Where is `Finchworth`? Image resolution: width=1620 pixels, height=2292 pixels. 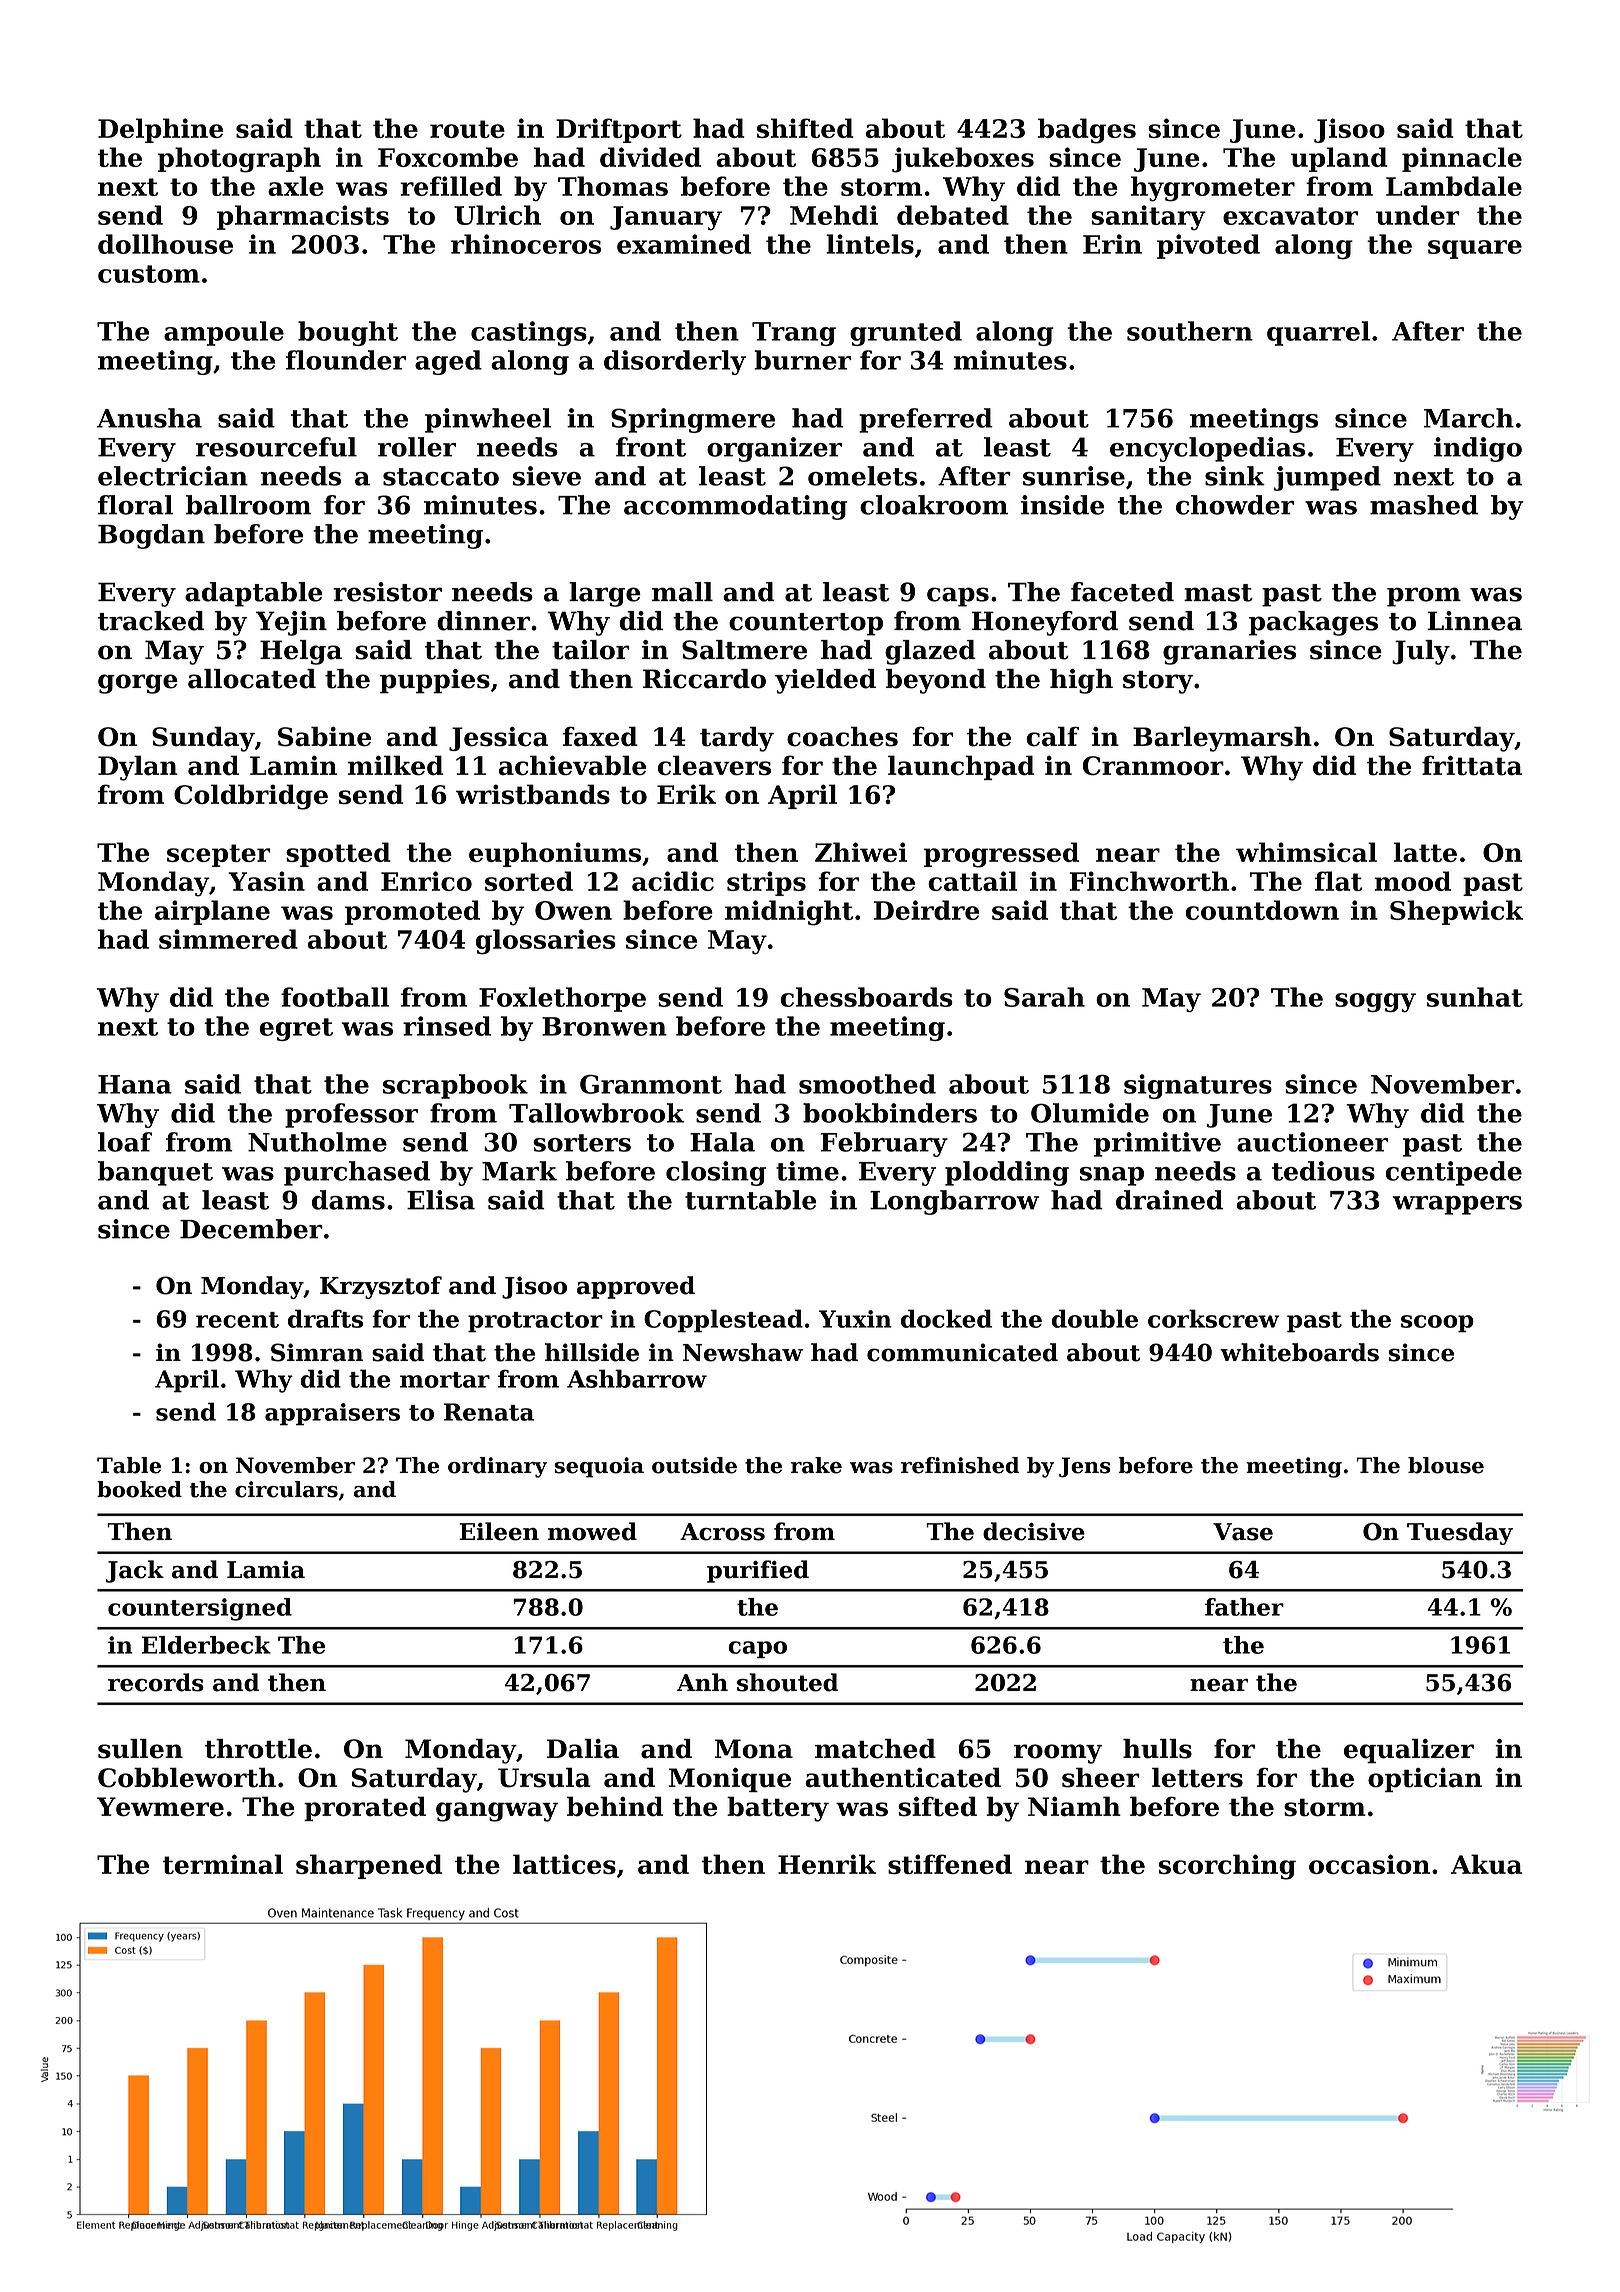 Finchworth is located at coordinates (1149, 881).
